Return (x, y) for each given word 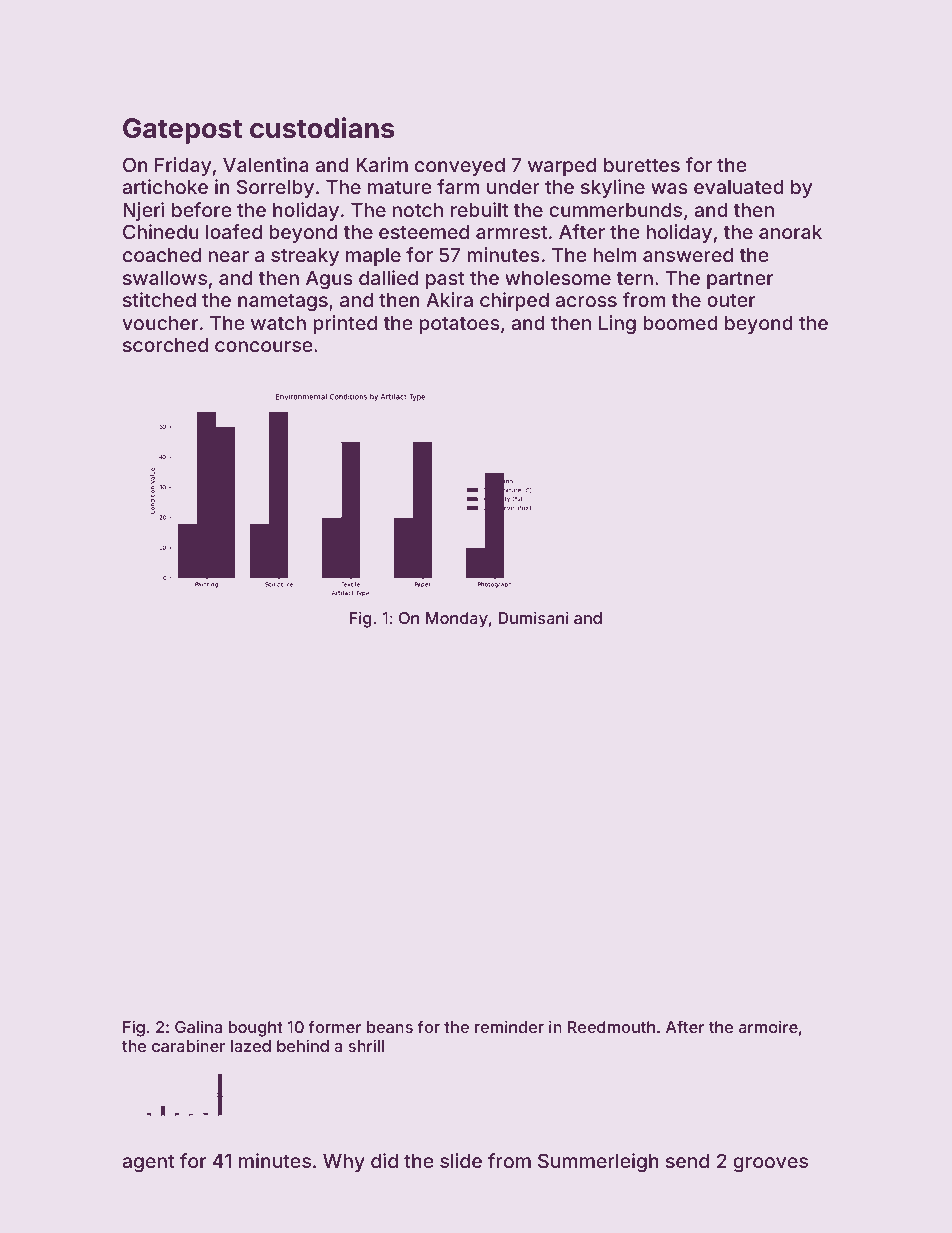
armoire (768, 1027)
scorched (165, 345)
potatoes (459, 325)
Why (344, 1163)
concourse (264, 346)
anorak (790, 232)
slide (461, 1160)
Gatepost (182, 131)
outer (731, 300)
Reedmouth (611, 1027)
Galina (198, 1027)
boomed (680, 323)
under (513, 187)
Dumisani (533, 617)
